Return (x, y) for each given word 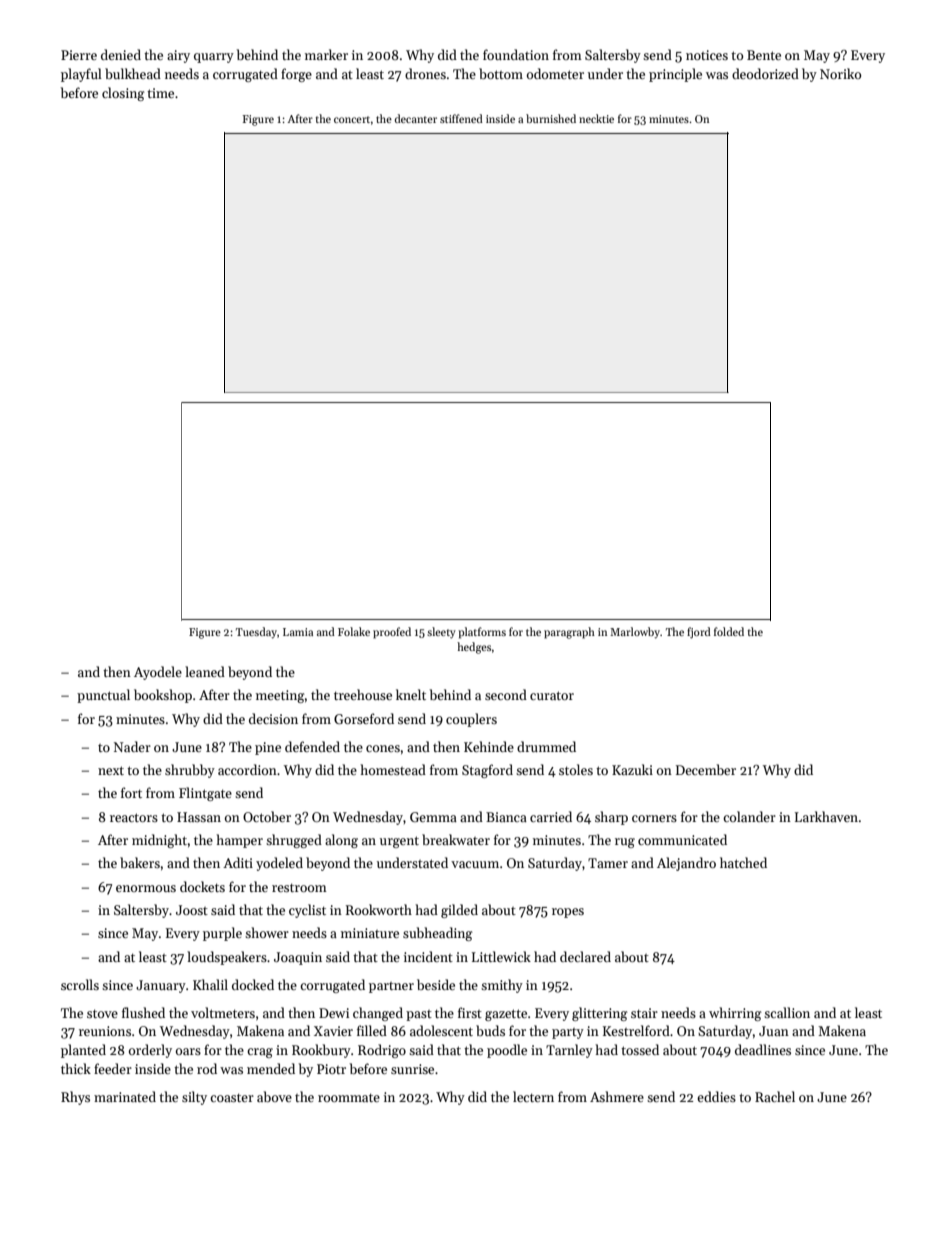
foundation (516, 54)
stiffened (461, 118)
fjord (699, 633)
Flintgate (205, 794)
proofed (392, 633)
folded (729, 631)
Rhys (75, 1098)
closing (123, 94)
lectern (533, 1096)
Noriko (840, 73)
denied (121, 54)
